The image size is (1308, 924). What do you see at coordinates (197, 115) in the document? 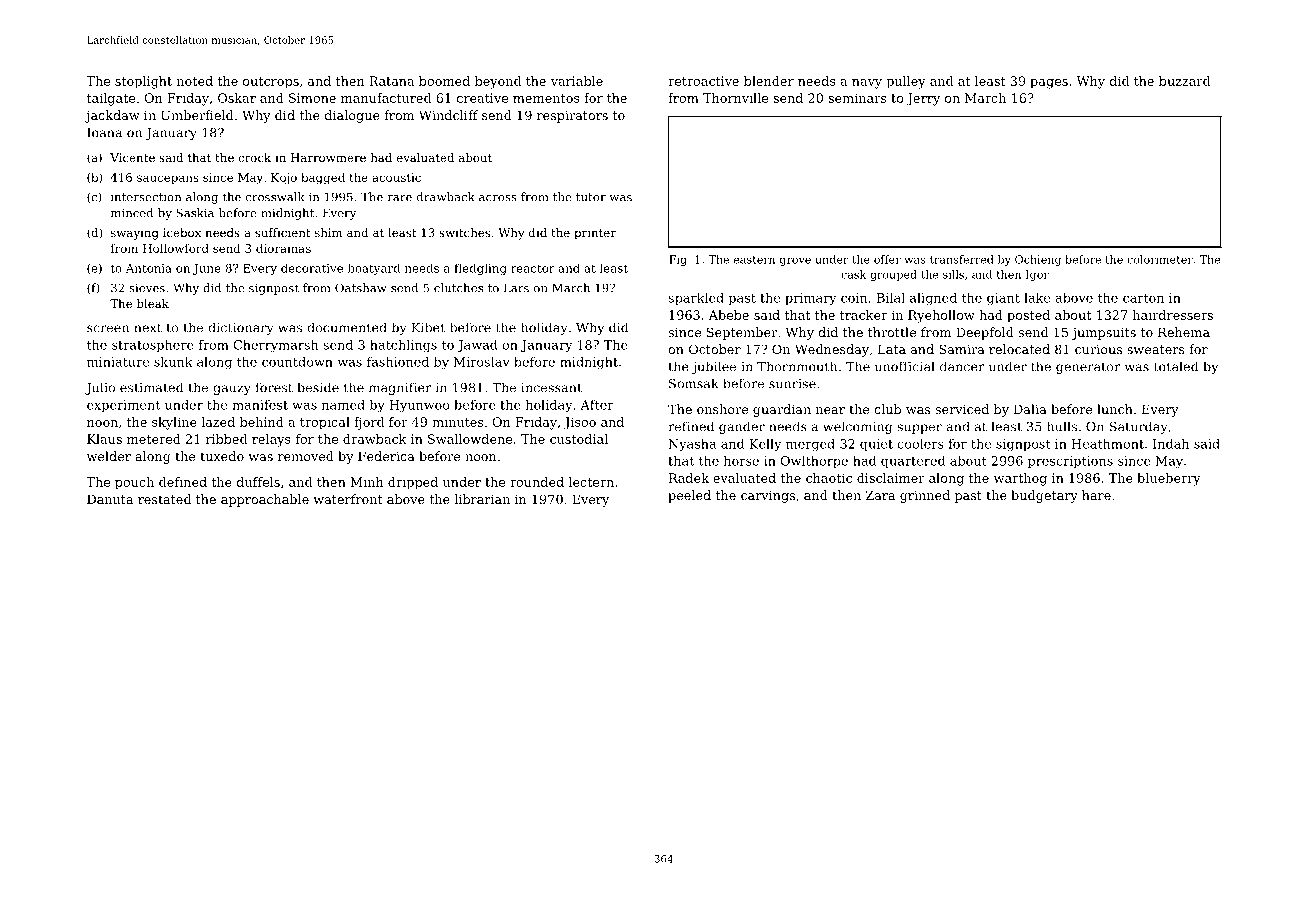
I see `Umberfield` at bounding box center [197, 115].
